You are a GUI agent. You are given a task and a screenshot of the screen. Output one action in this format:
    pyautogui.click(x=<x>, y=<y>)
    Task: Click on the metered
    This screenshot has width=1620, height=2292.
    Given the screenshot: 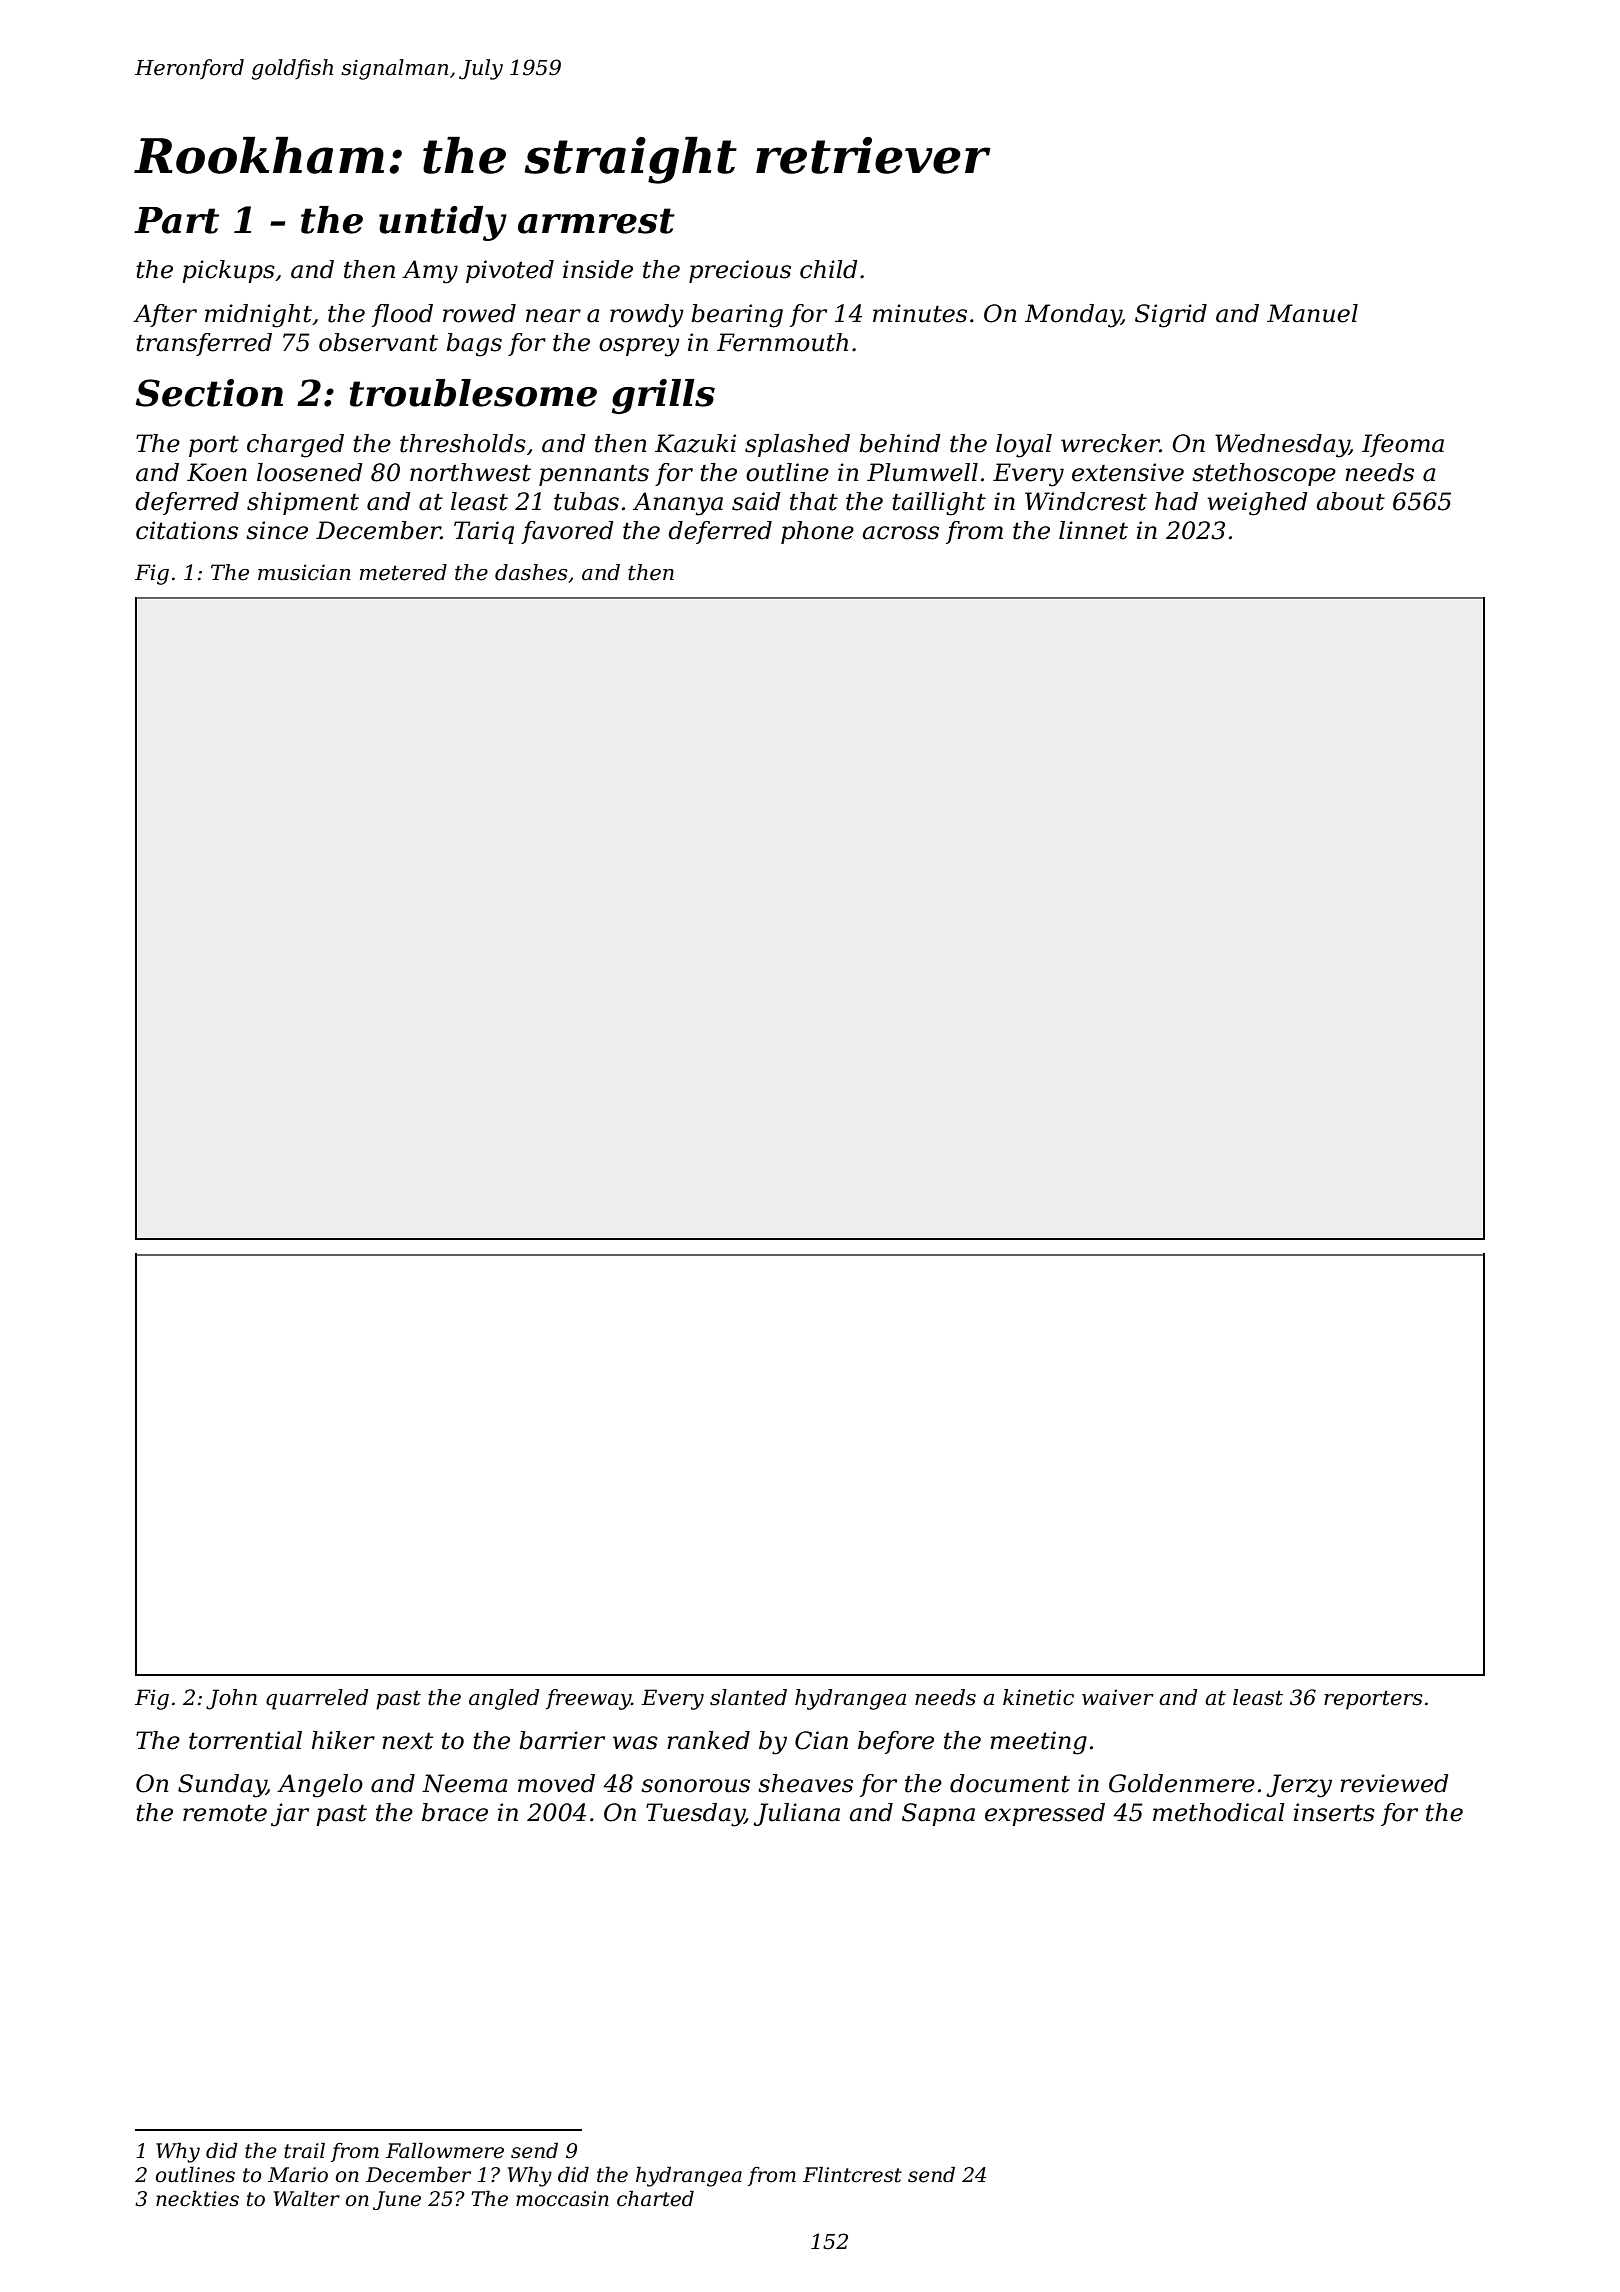 What is the action you would take?
    pyautogui.click(x=403, y=572)
